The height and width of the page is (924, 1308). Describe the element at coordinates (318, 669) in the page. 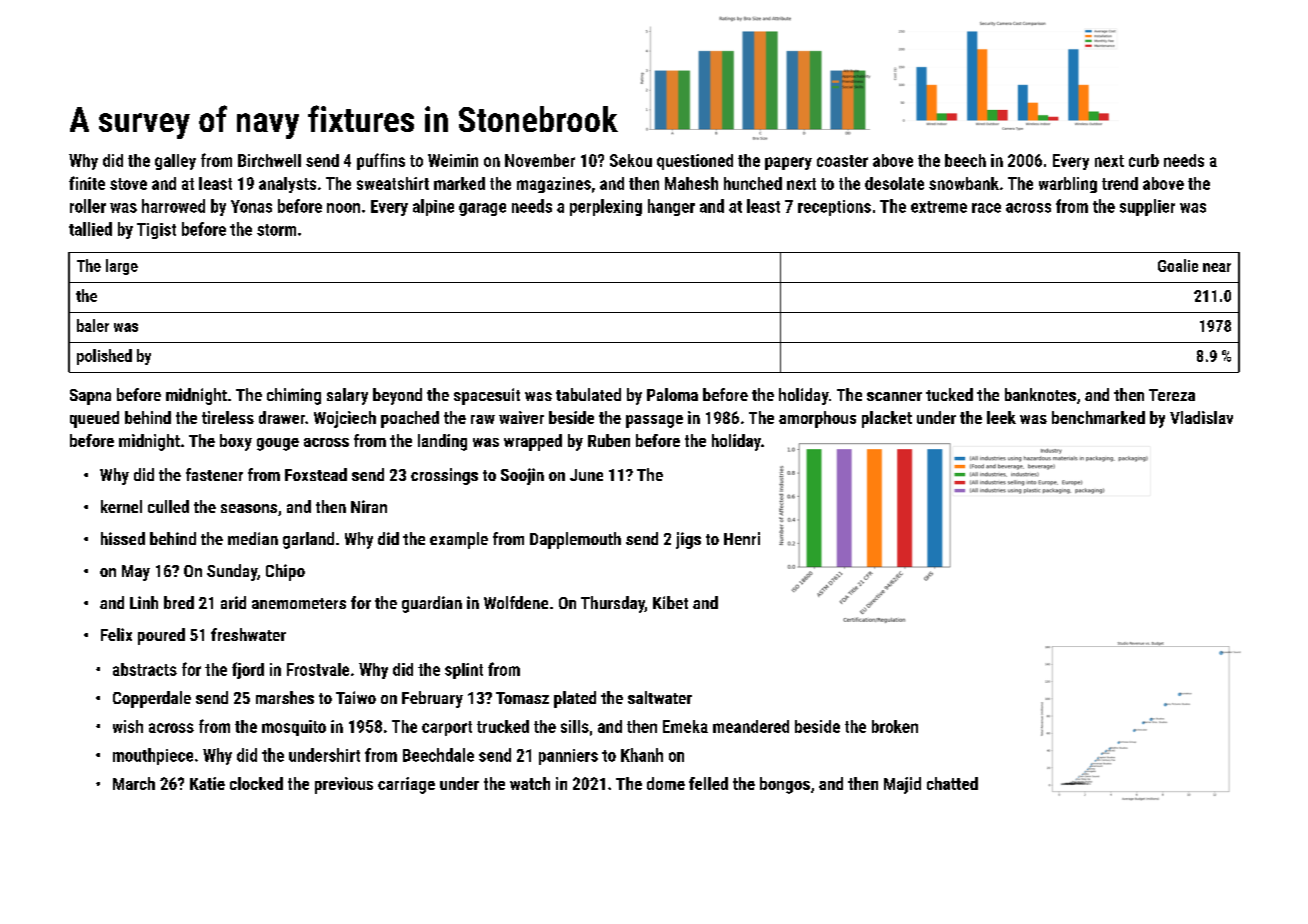

I see `Frostvale` at that location.
